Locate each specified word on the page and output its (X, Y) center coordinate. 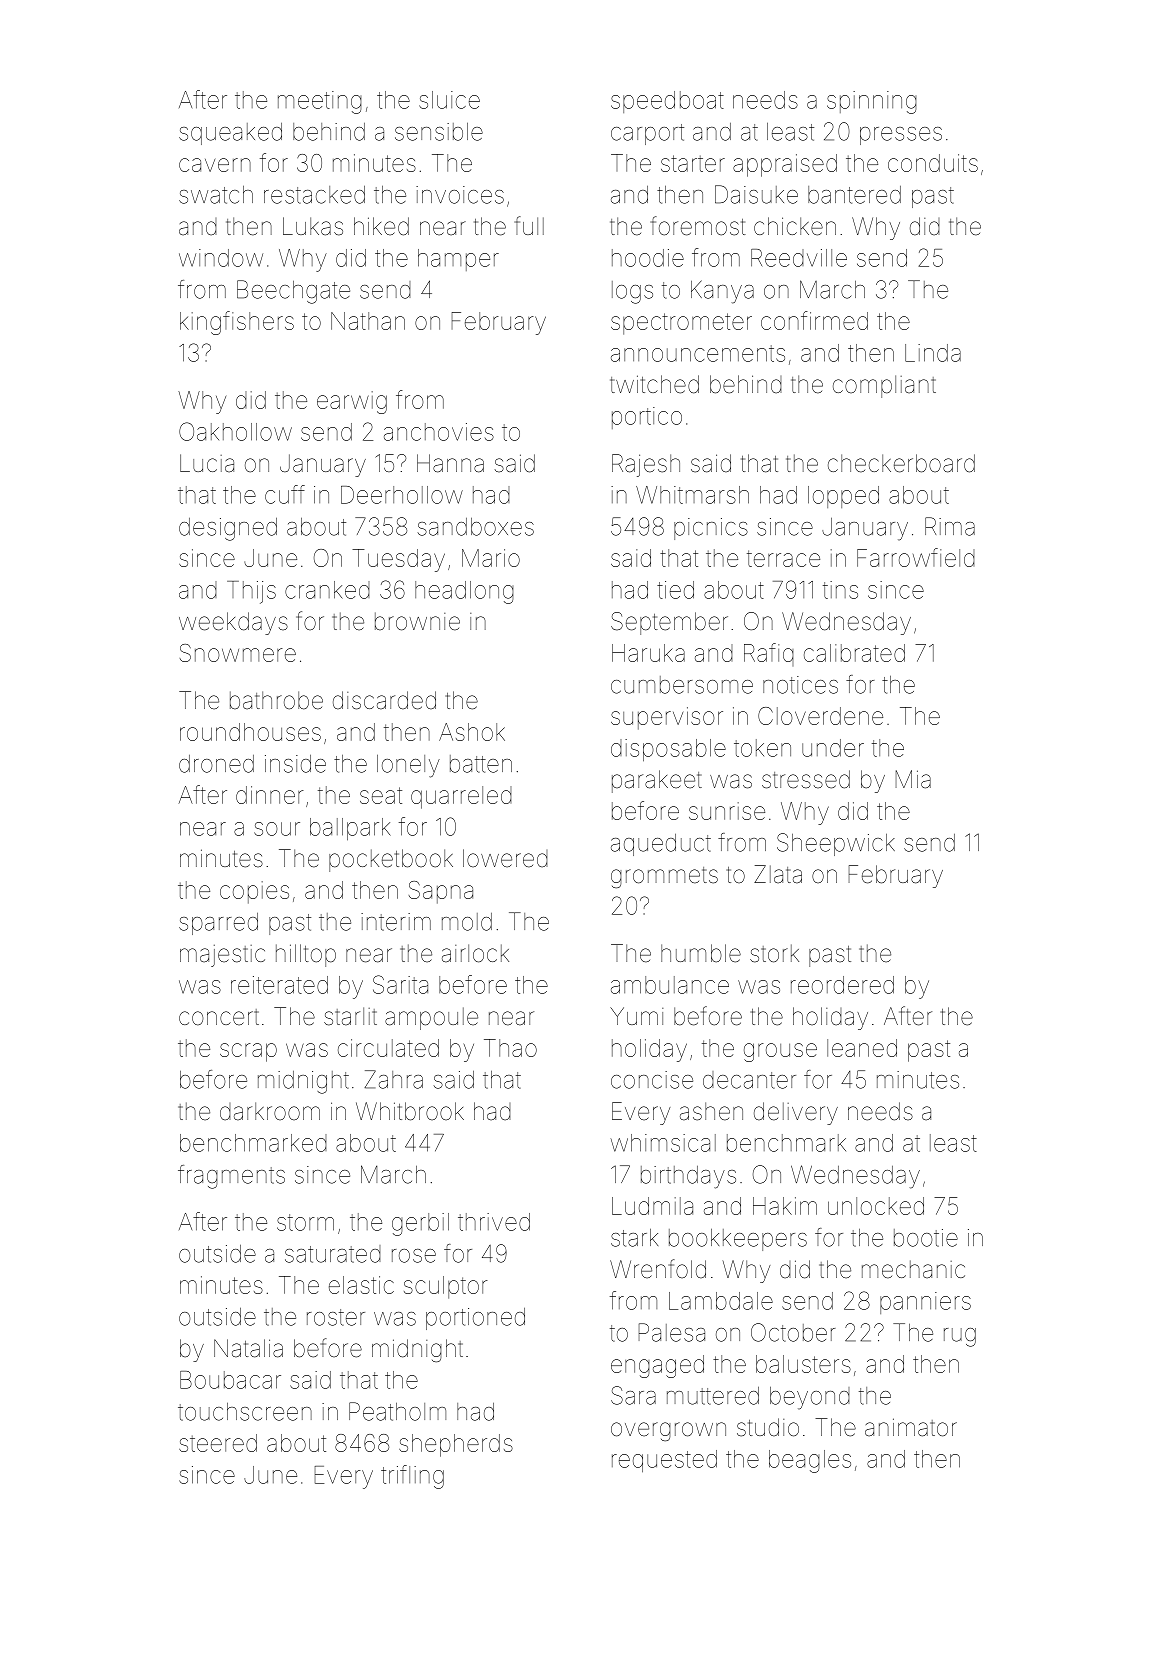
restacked (314, 195)
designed (228, 529)
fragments (231, 1177)
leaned (862, 1048)
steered (218, 1443)
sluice (449, 100)
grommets (664, 877)
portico (647, 418)
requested (664, 1461)
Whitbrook (410, 1111)
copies (254, 892)
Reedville (799, 258)
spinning (872, 102)
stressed (806, 779)
